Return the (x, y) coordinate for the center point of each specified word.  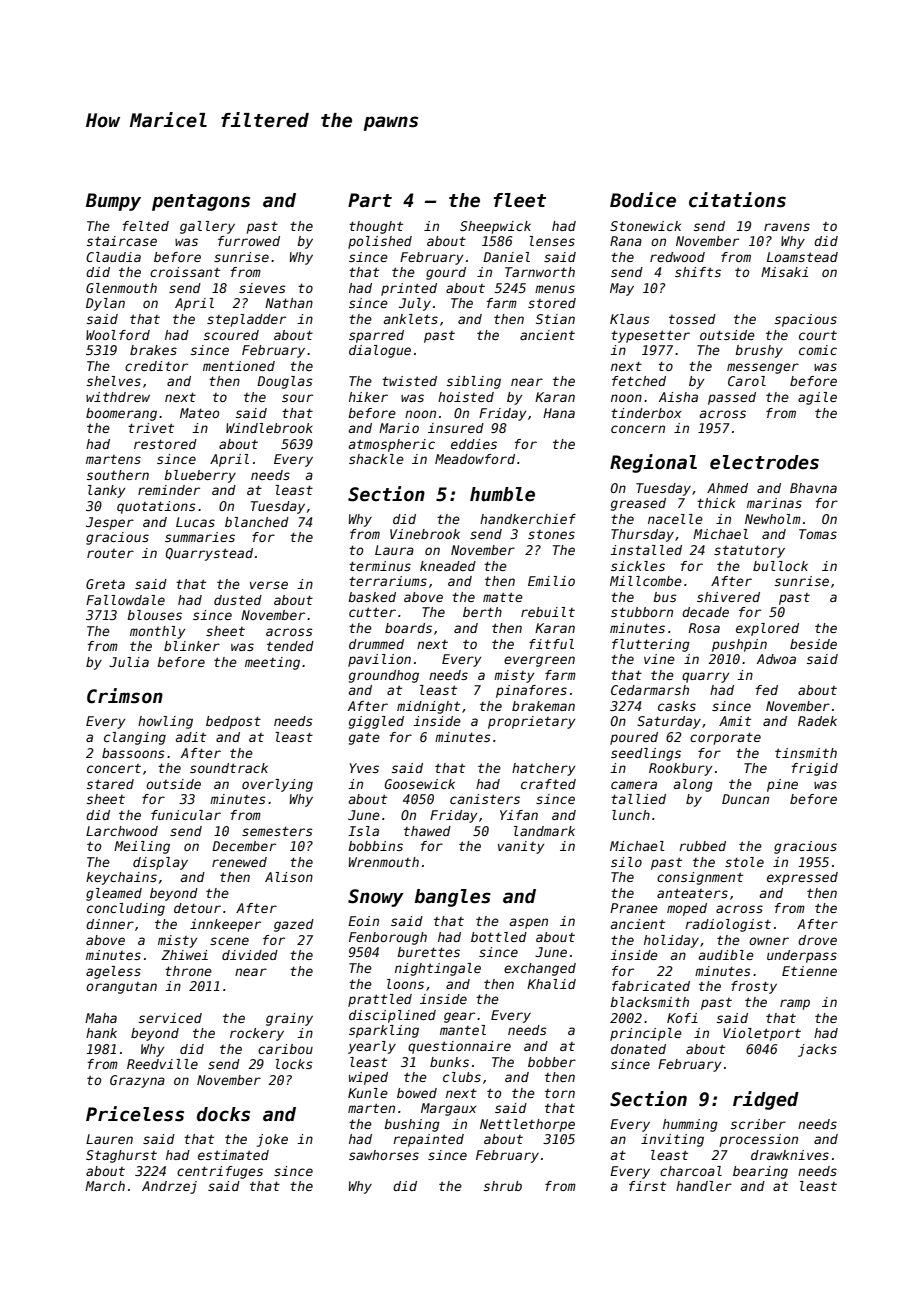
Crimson (125, 696)
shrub (503, 1186)
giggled (376, 722)
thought (376, 227)
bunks (449, 1062)
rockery (257, 1034)
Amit (735, 721)
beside (813, 644)
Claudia (113, 257)
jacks (817, 1050)
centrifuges (220, 1172)
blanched (257, 522)
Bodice (643, 200)
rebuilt (548, 612)
